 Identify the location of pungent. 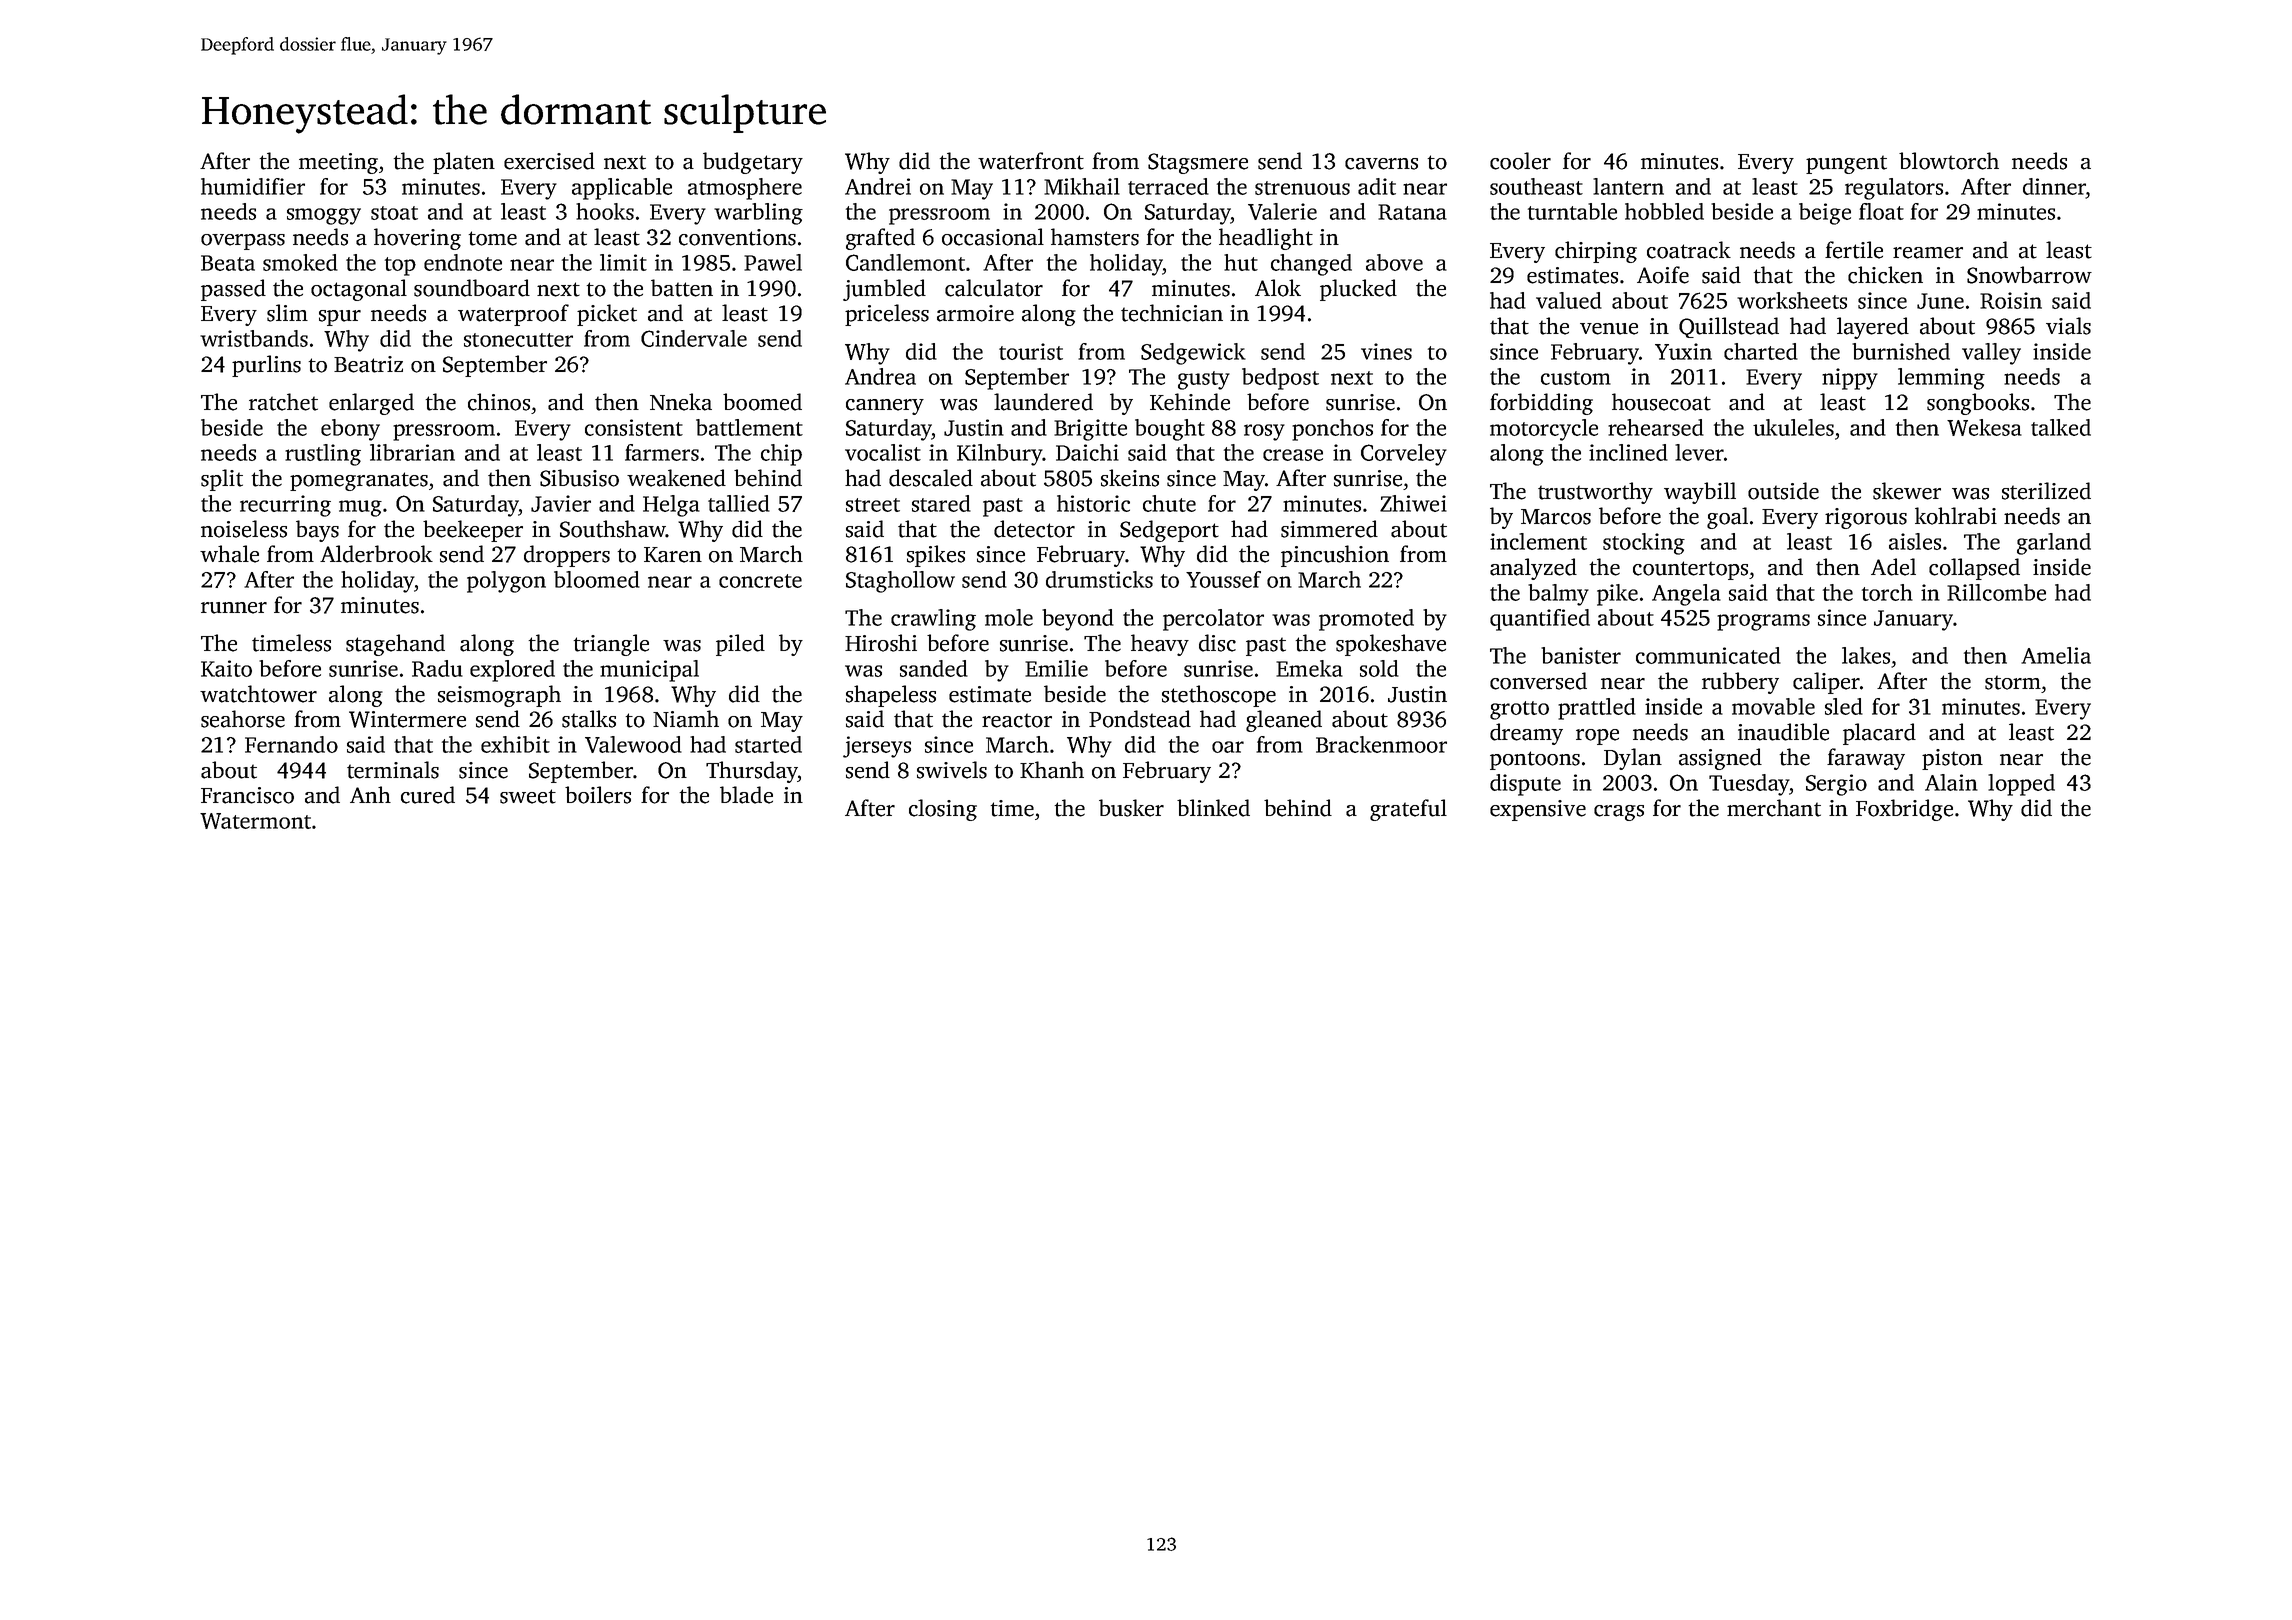
(1846, 164).
